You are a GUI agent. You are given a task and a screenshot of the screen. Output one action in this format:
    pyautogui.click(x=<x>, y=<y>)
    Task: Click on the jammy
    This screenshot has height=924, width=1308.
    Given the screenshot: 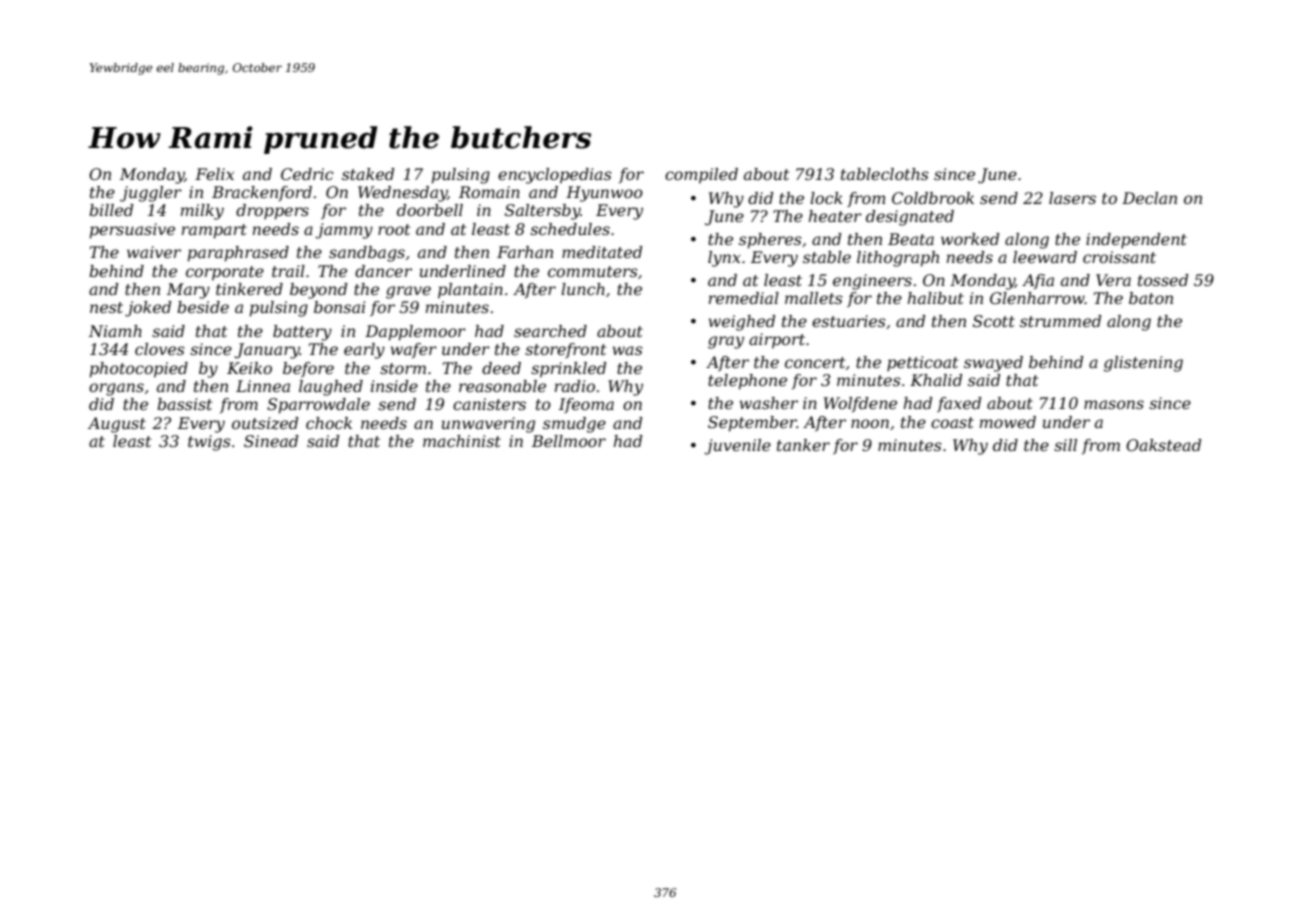 What is the action you would take?
    pyautogui.click(x=344, y=231)
